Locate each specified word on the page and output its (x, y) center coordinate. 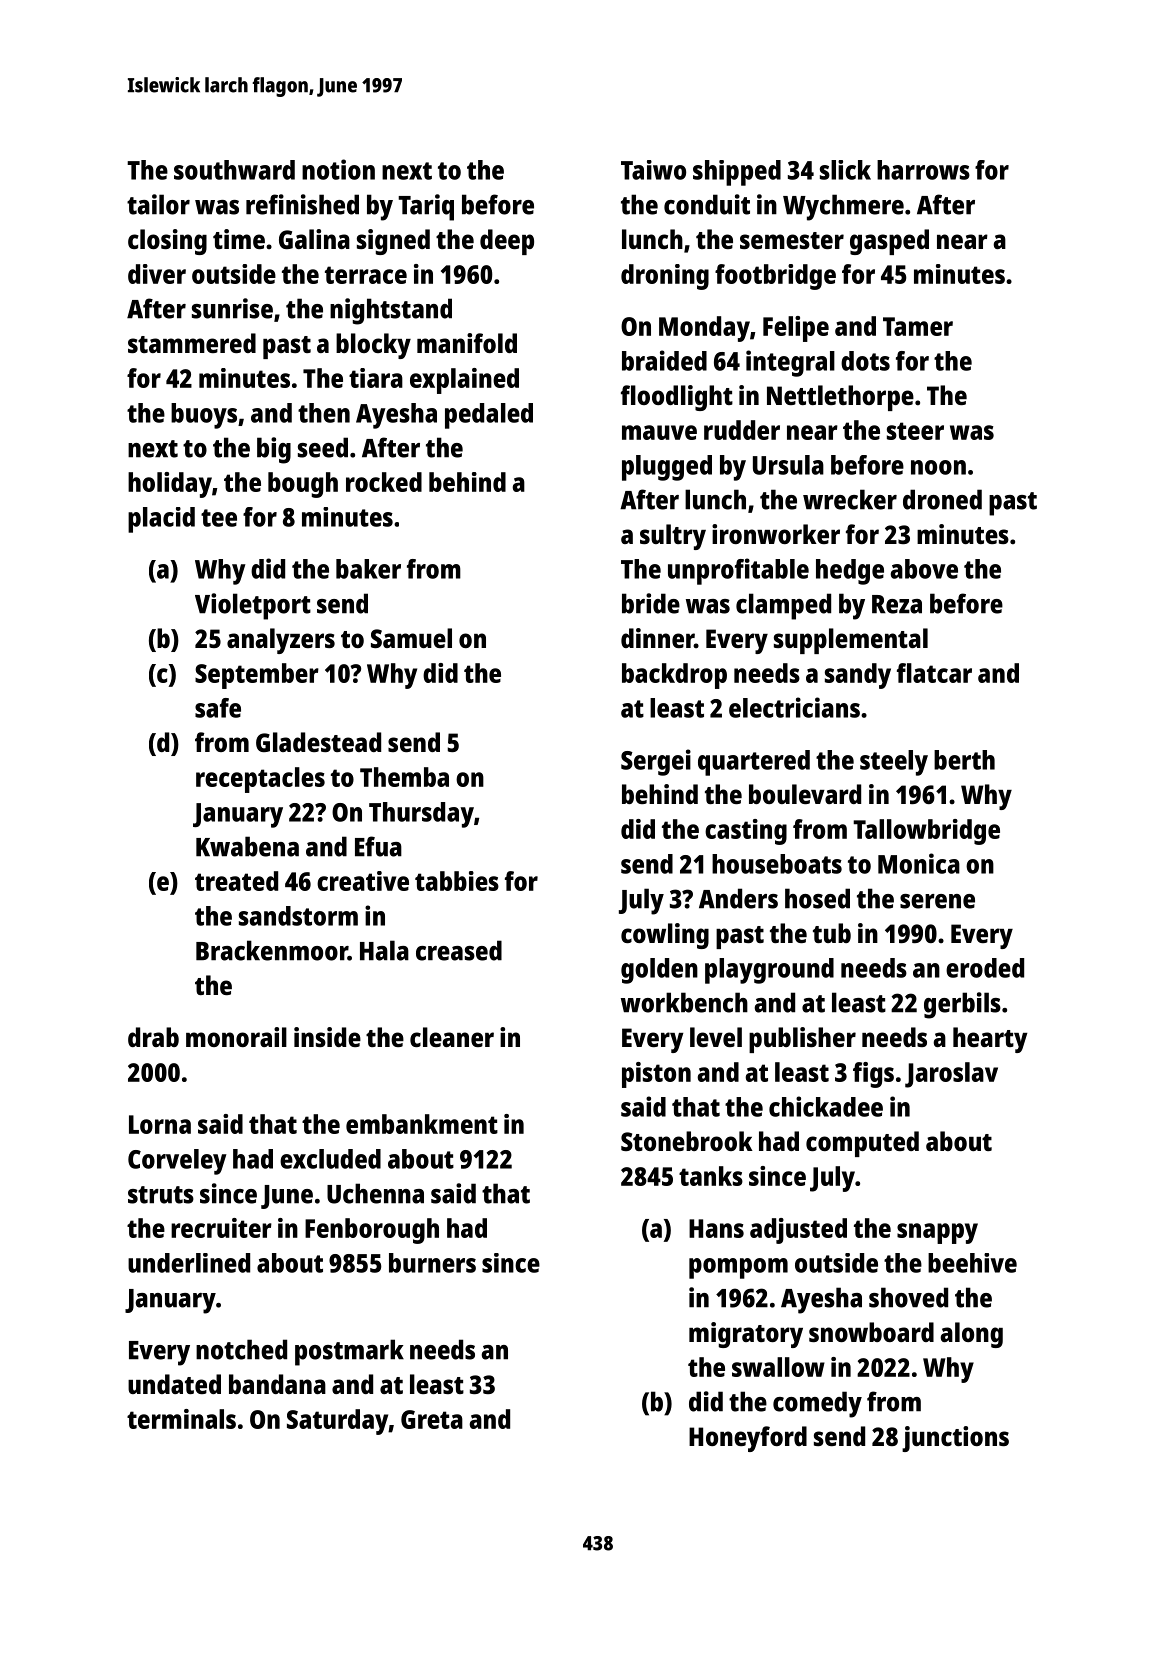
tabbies (457, 881)
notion (338, 169)
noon (938, 467)
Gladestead (318, 742)
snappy (937, 1233)
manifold (467, 343)
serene (937, 901)
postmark (349, 1352)
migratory (746, 1335)
